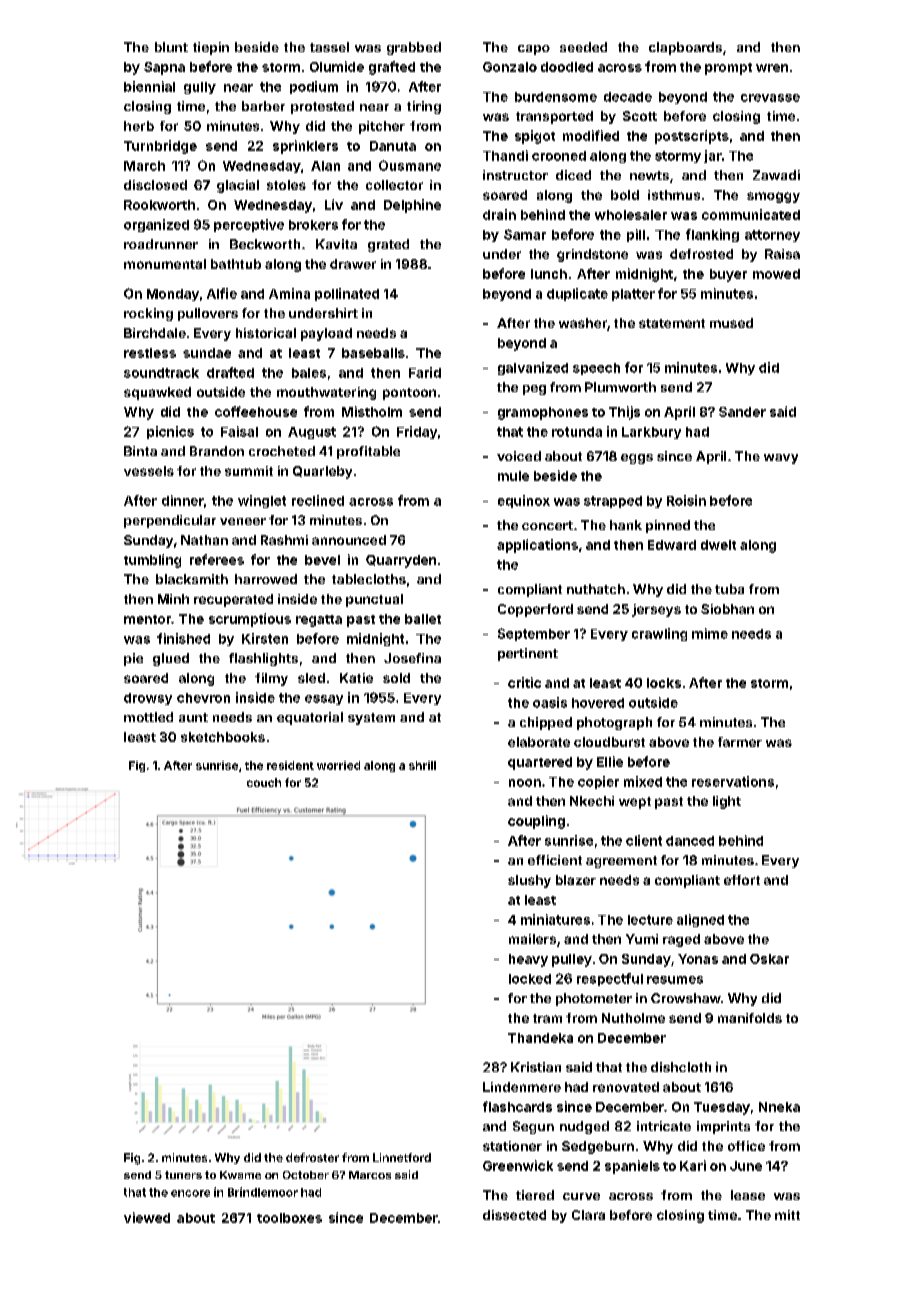 This document has height=1308, width=924. What do you see at coordinates (329, 47) in the document?
I see `tassel` at bounding box center [329, 47].
